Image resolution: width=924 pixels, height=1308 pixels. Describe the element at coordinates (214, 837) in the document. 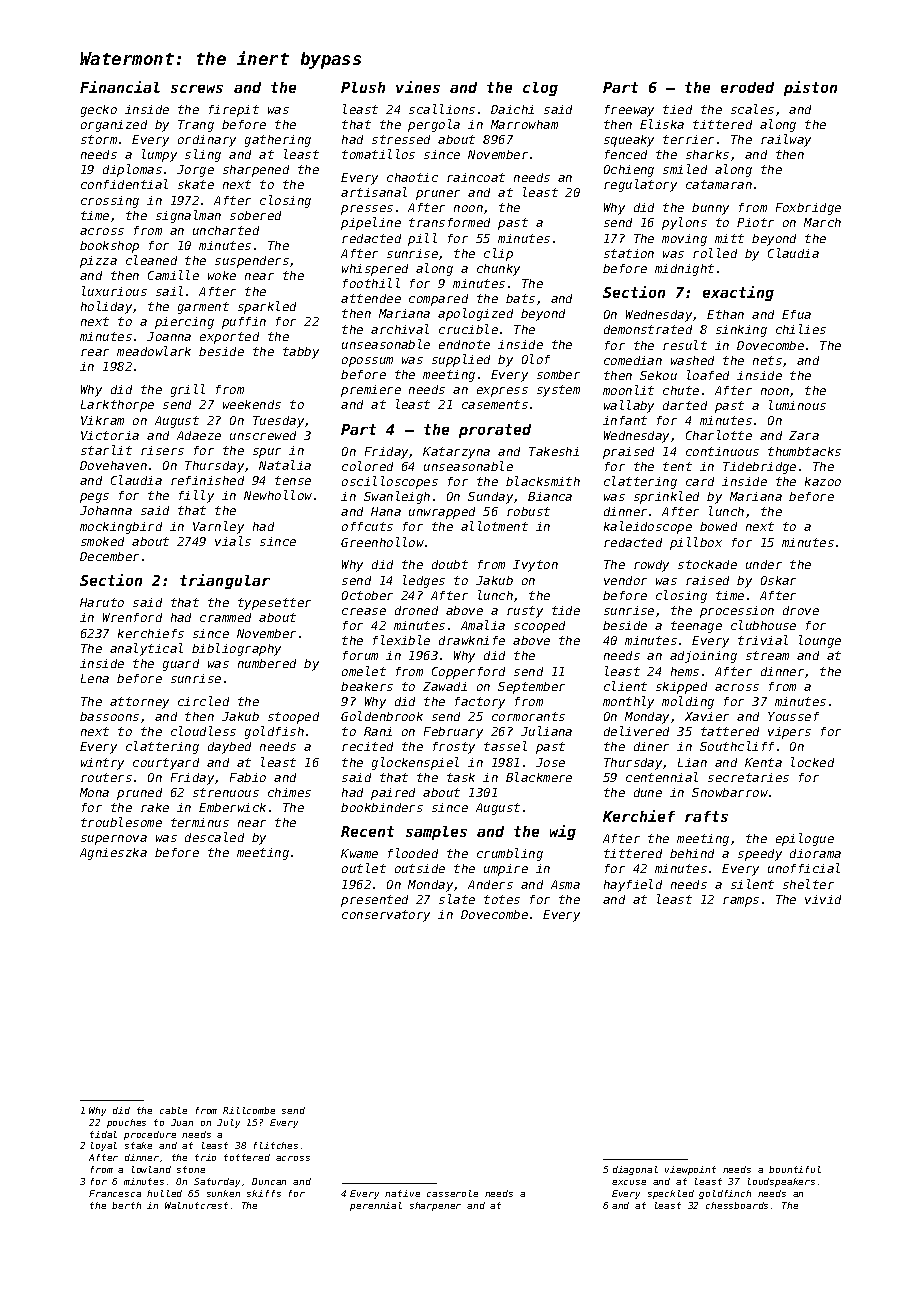

I see `descaled` at that location.
